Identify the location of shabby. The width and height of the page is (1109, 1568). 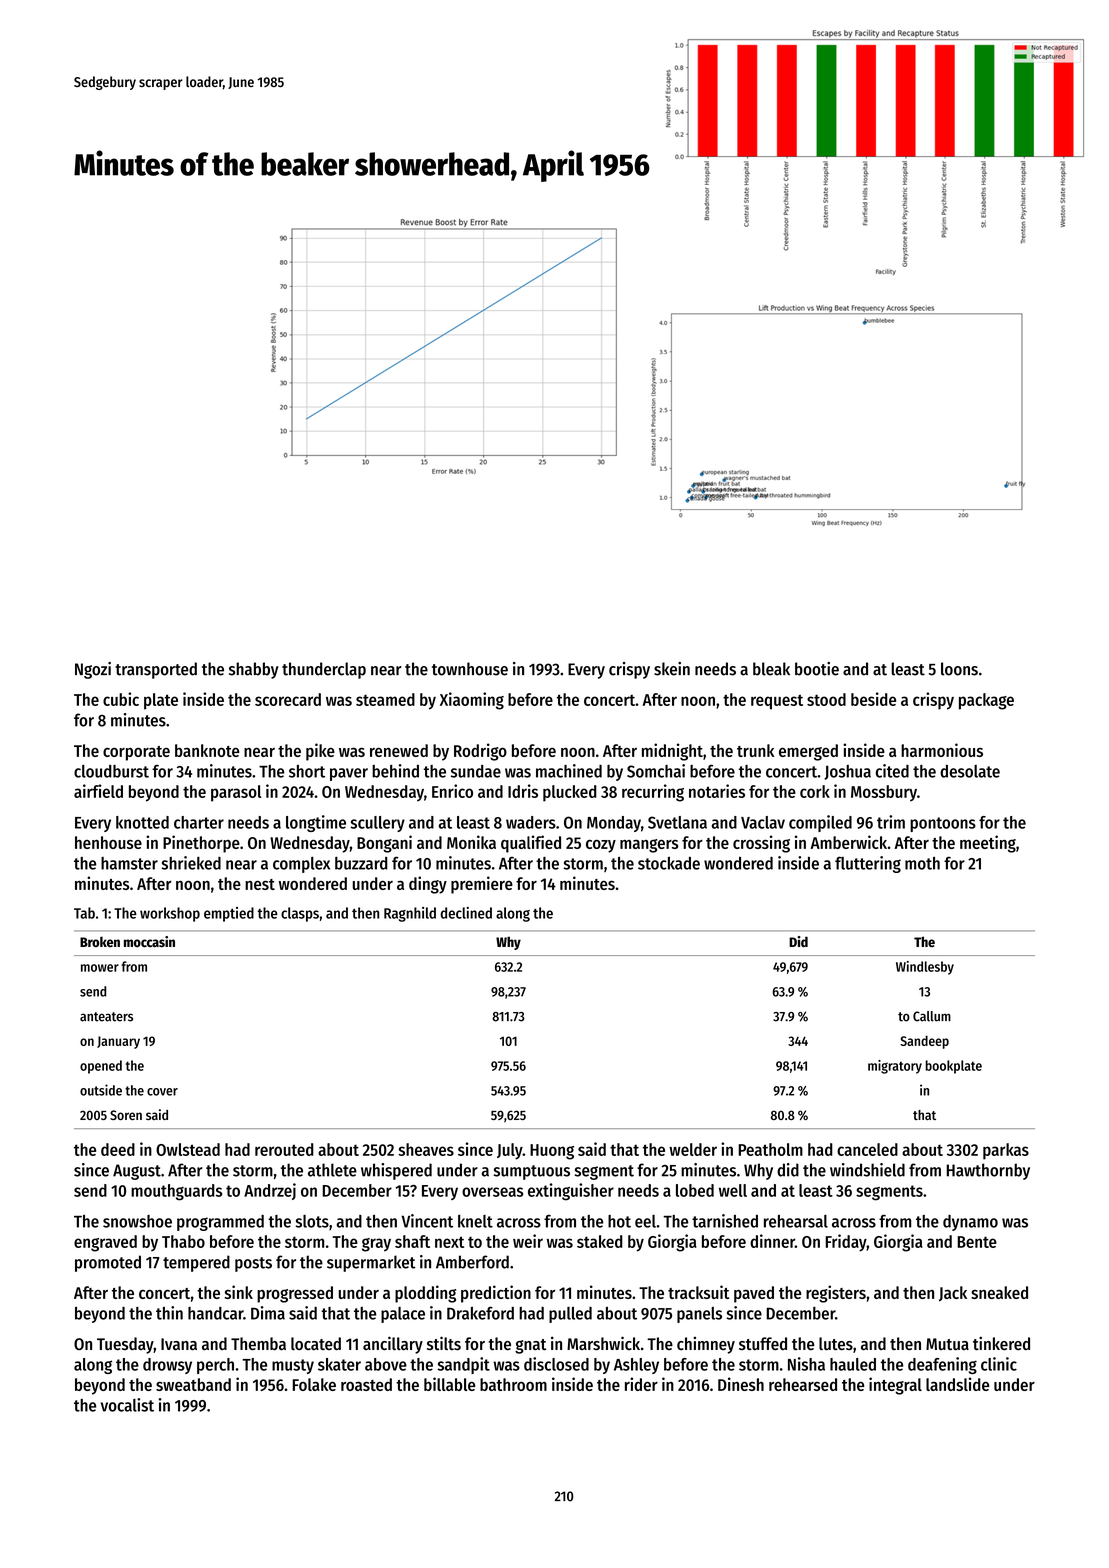
(254, 670).
